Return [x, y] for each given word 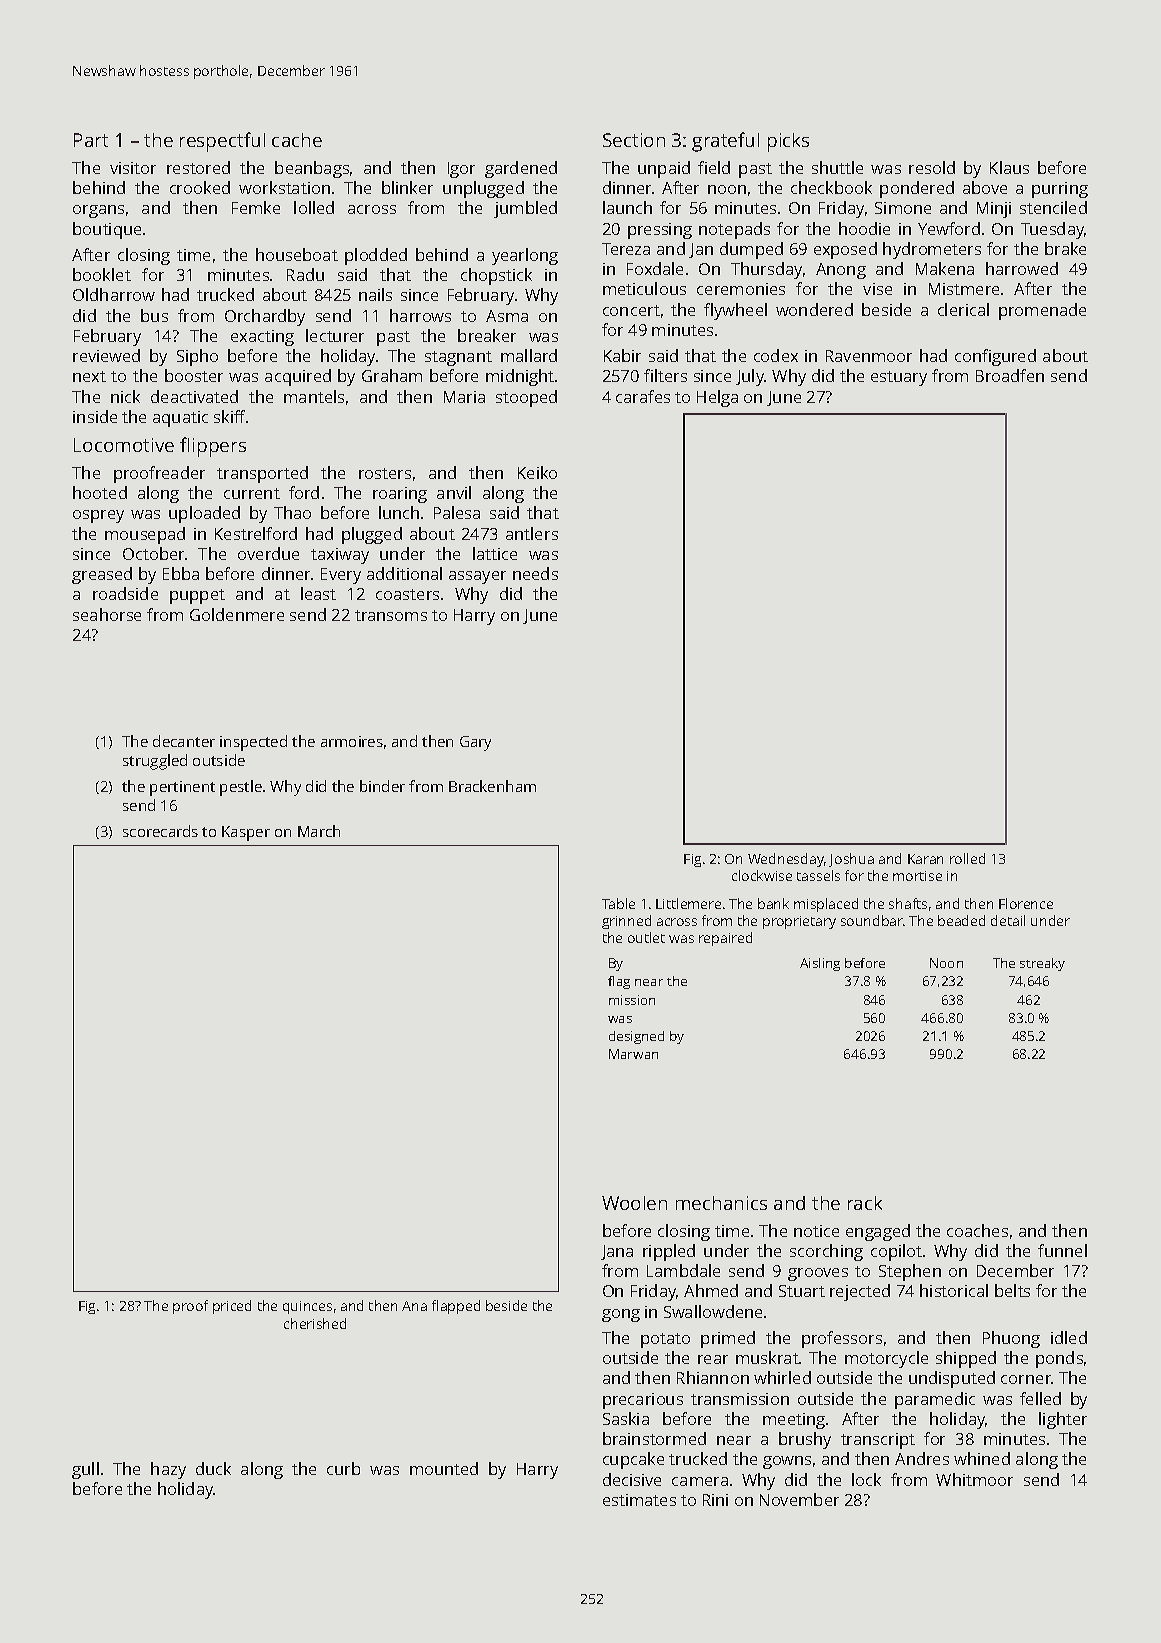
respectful [222, 142]
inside [95, 416]
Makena [945, 268]
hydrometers [932, 250]
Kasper [246, 833]
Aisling [820, 964]
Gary [475, 743]
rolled [967, 858]
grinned [626, 922]
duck [213, 1468]
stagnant [458, 358]
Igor [461, 170]
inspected [253, 743]
